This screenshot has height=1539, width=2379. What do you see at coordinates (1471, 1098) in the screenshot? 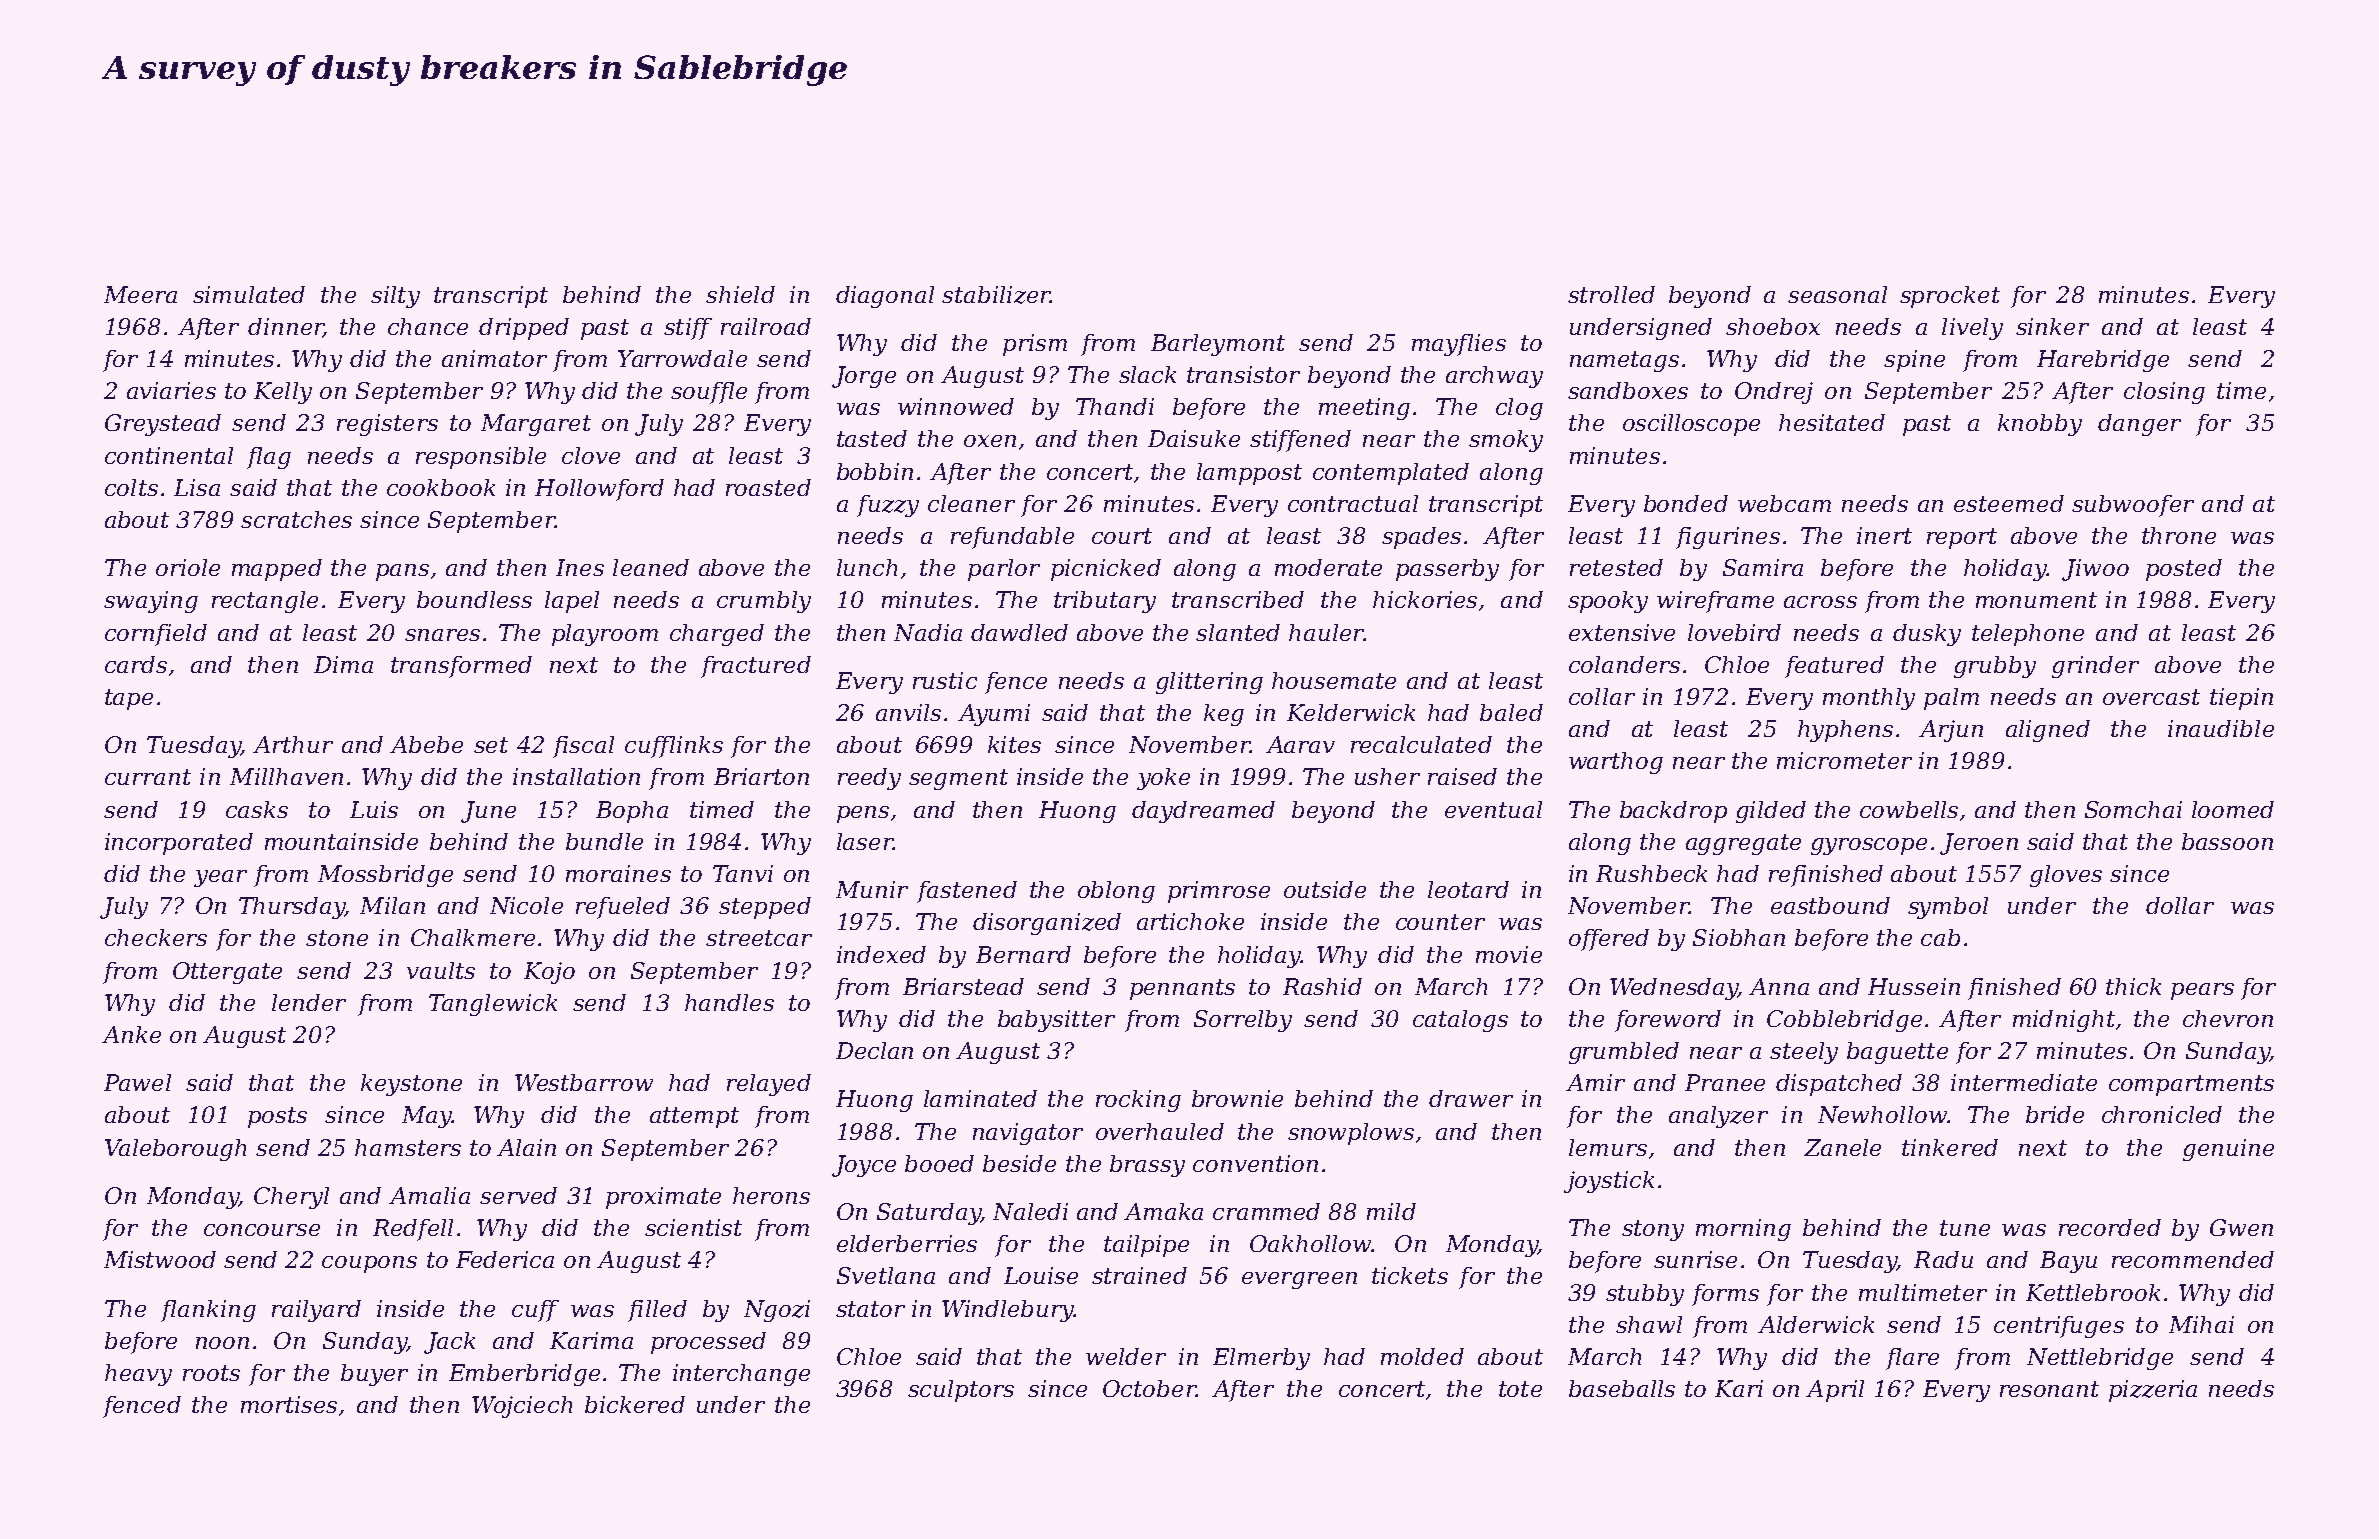
I see `drawer` at bounding box center [1471, 1098].
